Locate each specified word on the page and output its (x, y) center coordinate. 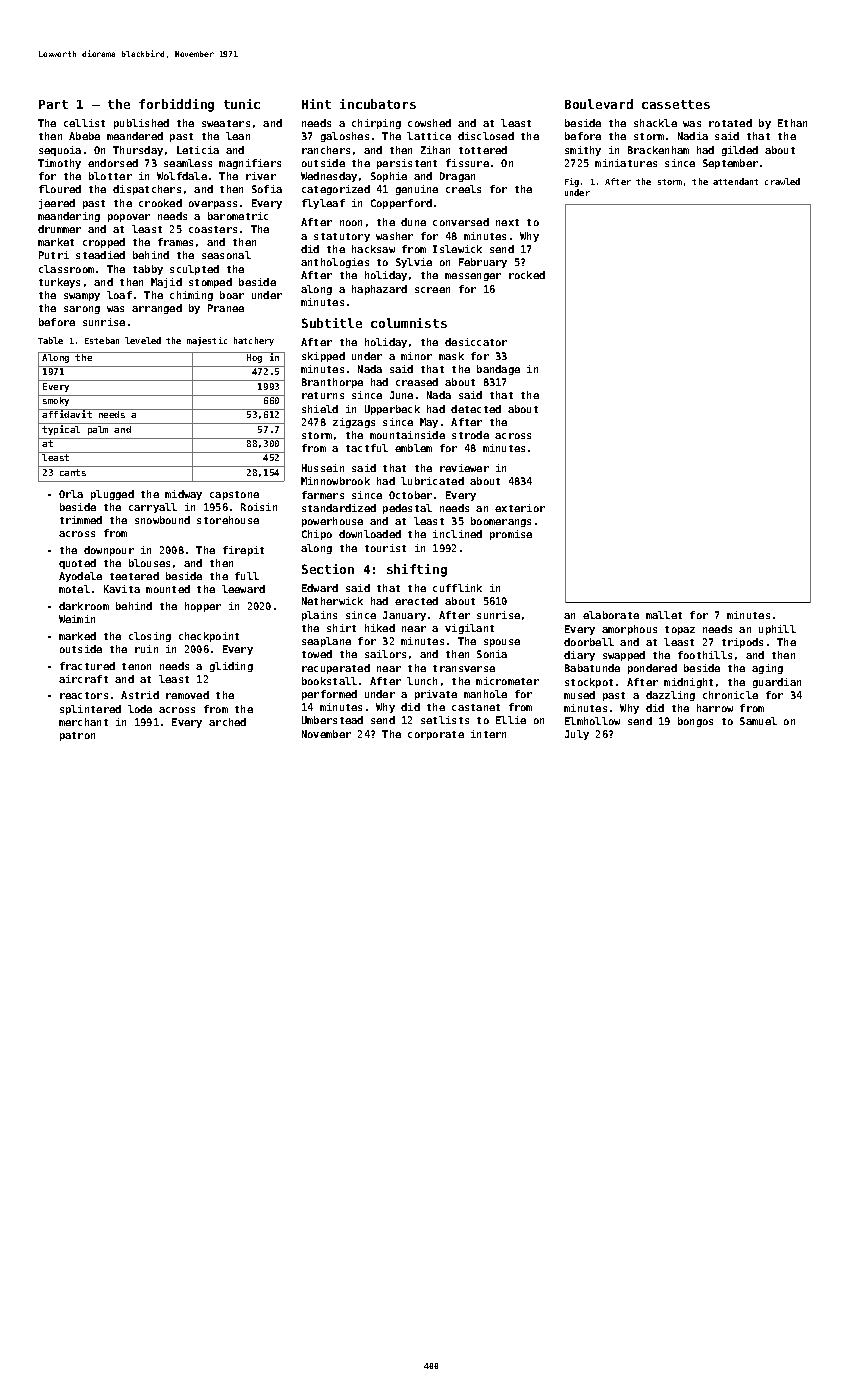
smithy (583, 151)
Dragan (457, 177)
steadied (100, 255)
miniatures (626, 163)
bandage (498, 370)
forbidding (176, 105)
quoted (77, 564)
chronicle (730, 695)
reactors (84, 695)
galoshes (345, 137)
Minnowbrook (335, 481)
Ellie (511, 720)
